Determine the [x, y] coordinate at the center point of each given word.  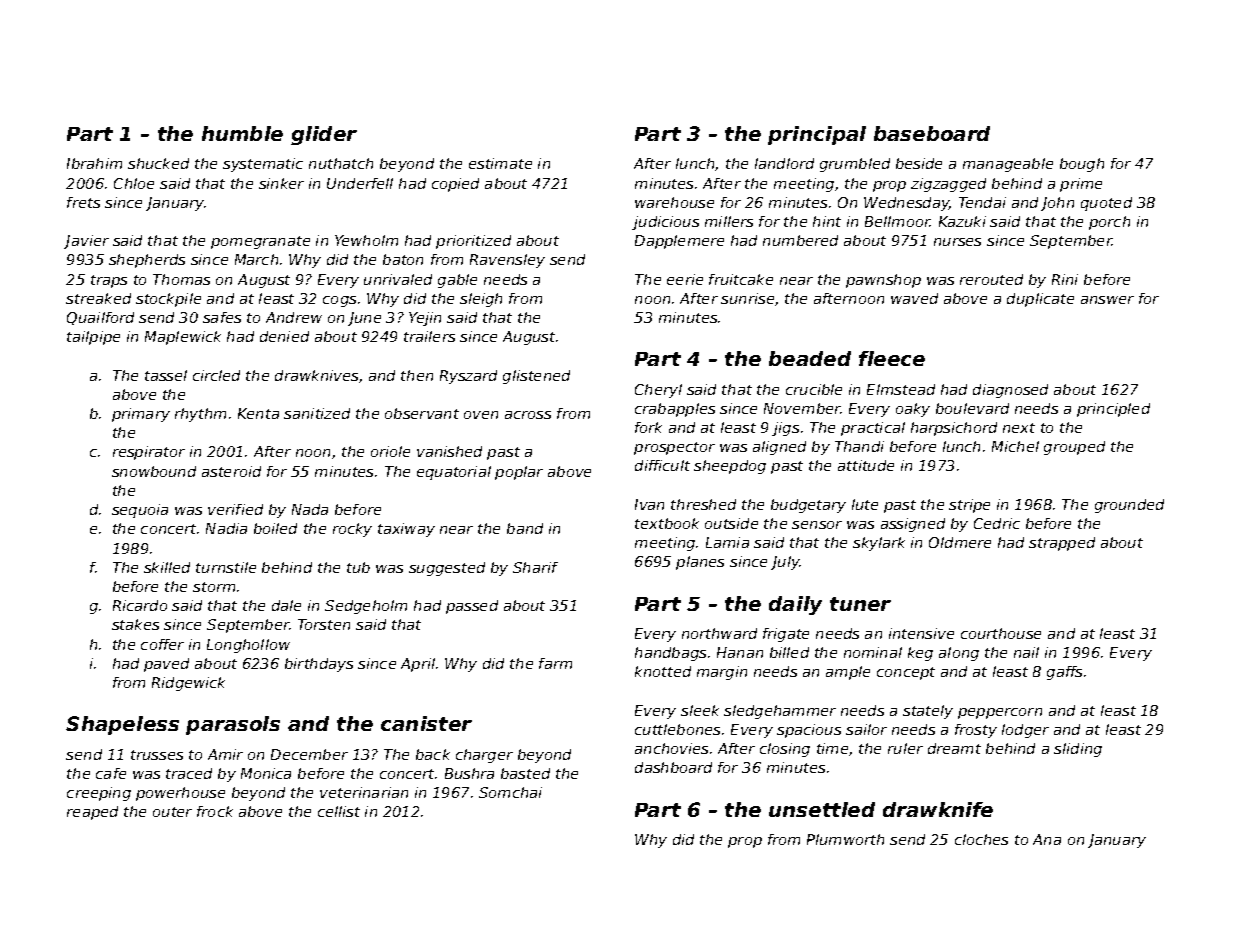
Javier [86, 242]
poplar [519, 473]
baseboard [932, 133]
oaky [913, 410]
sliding [1078, 750]
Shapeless [122, 725]
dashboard [673, 767]
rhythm [200, 415]
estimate [500, 163]
